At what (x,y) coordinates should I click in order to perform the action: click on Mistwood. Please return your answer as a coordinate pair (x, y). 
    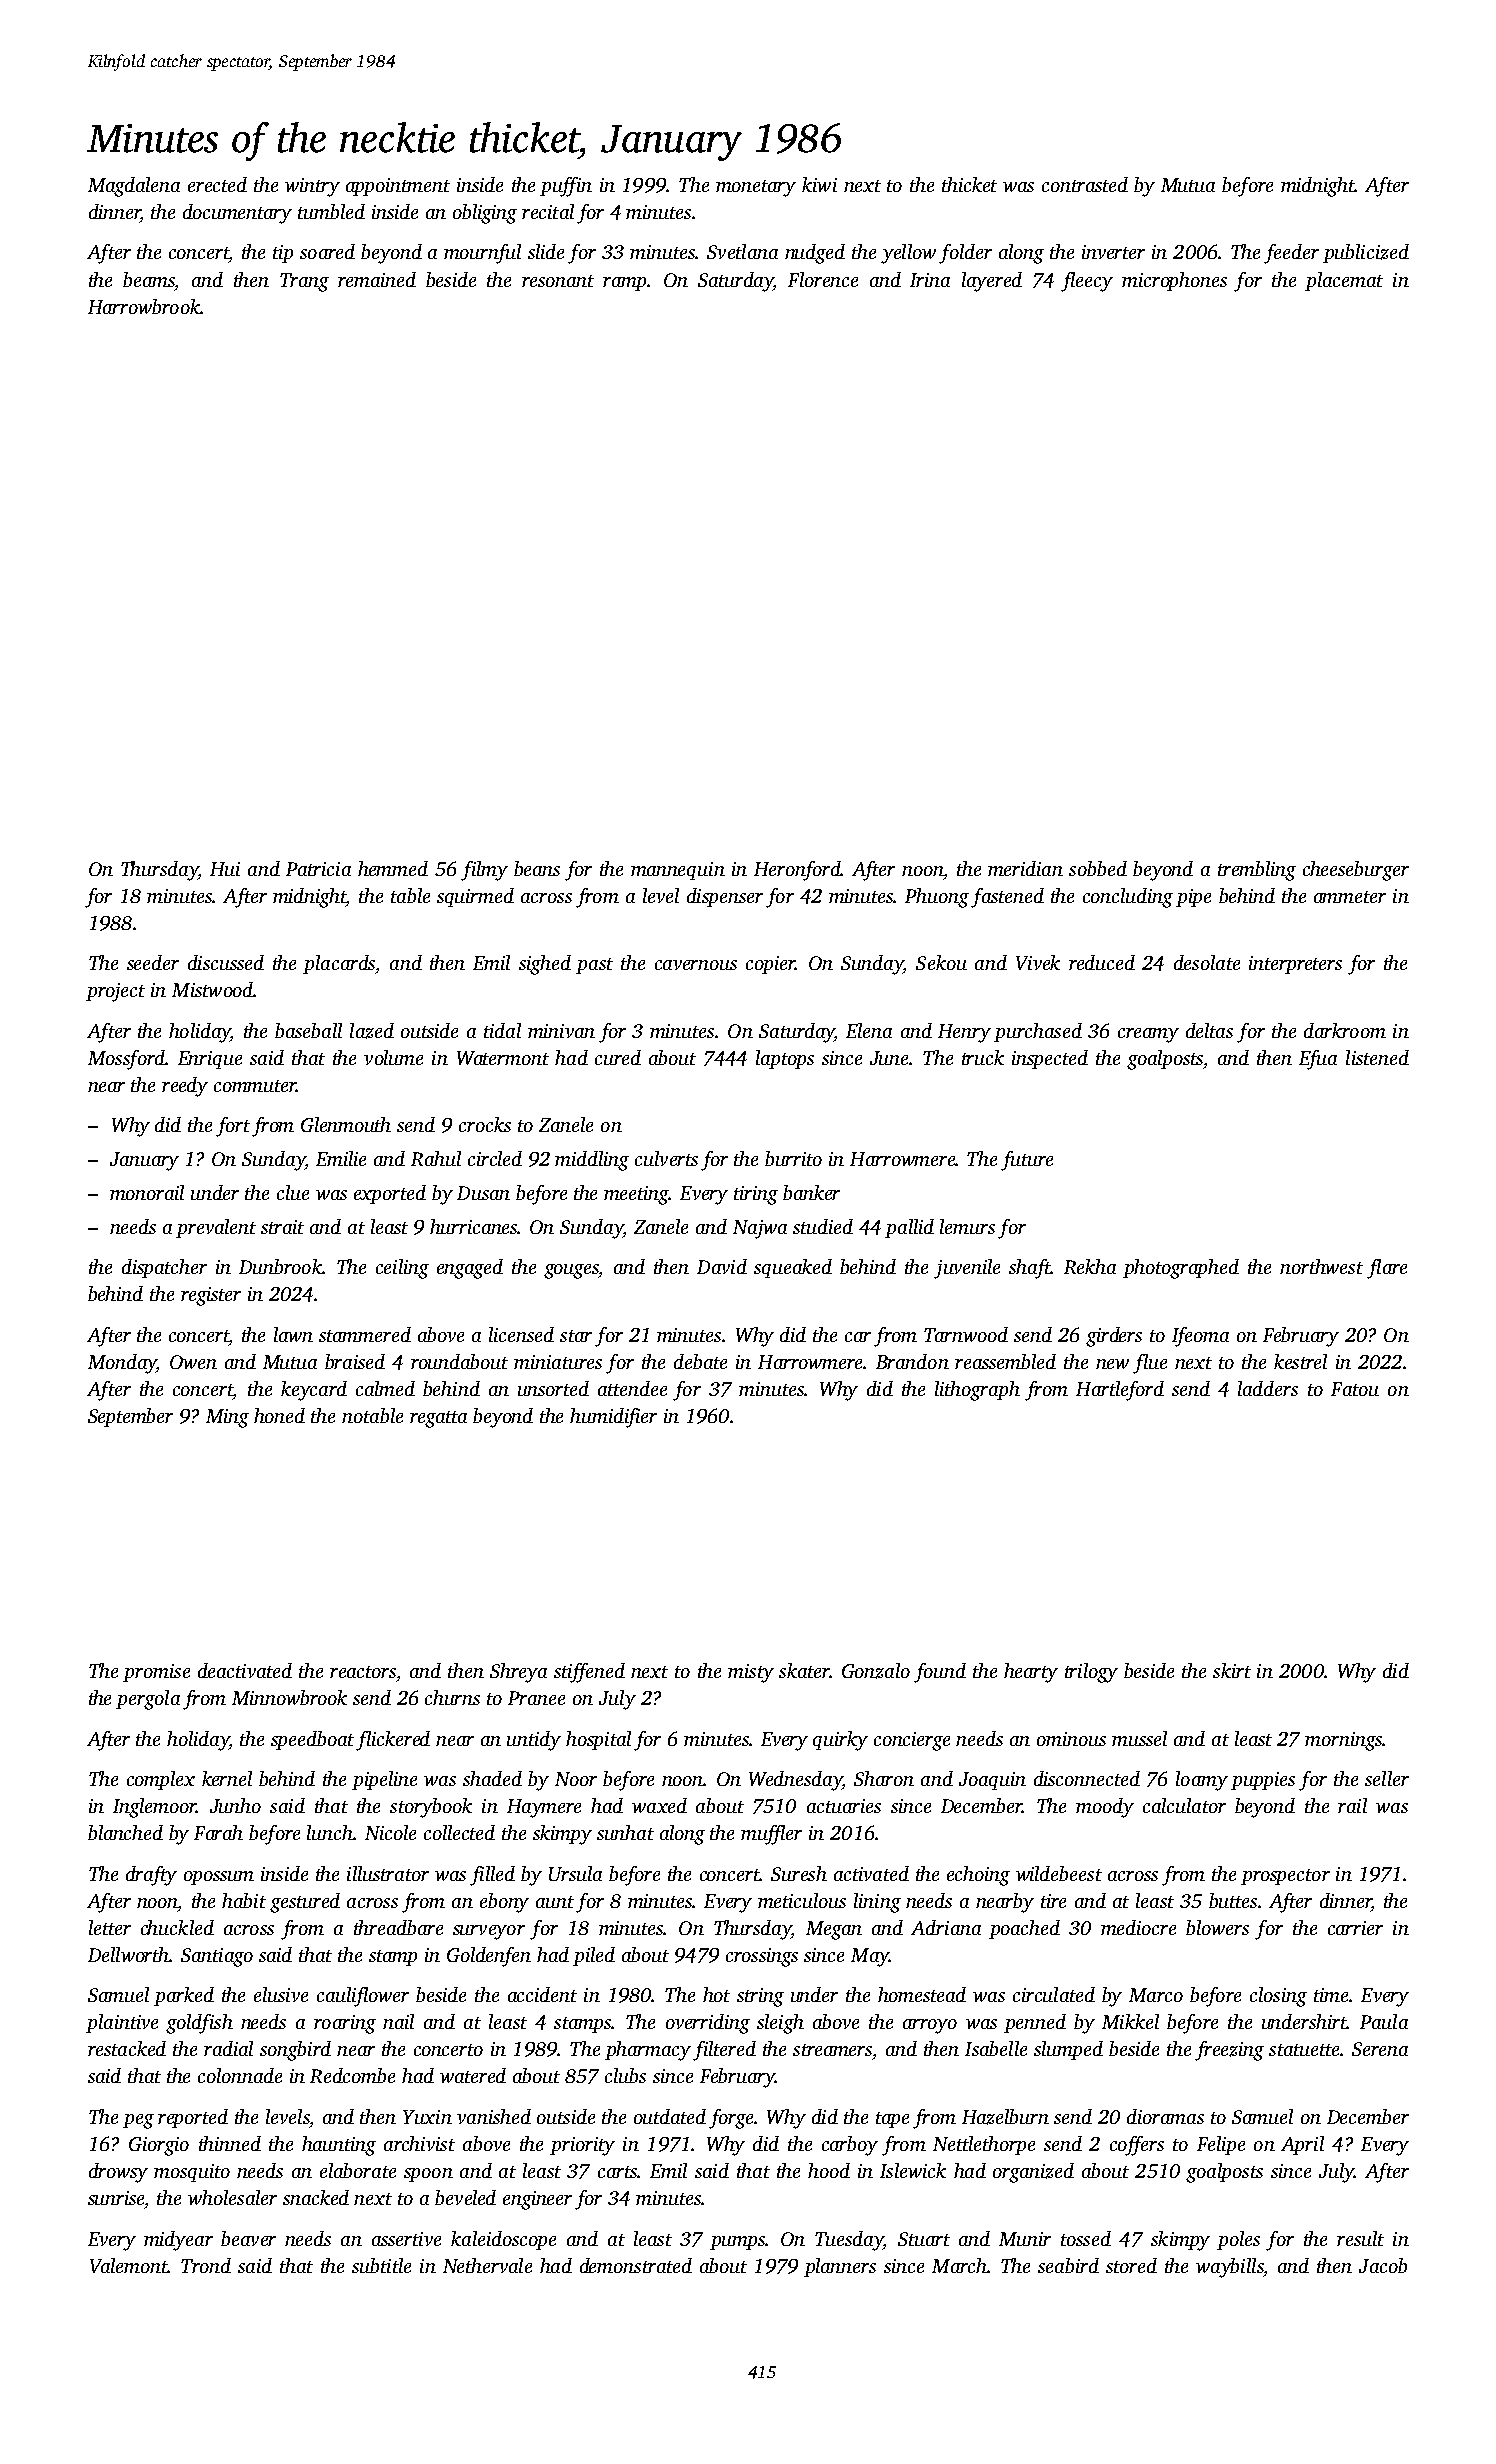
    Looking at the image, I should click on (213, 989).
